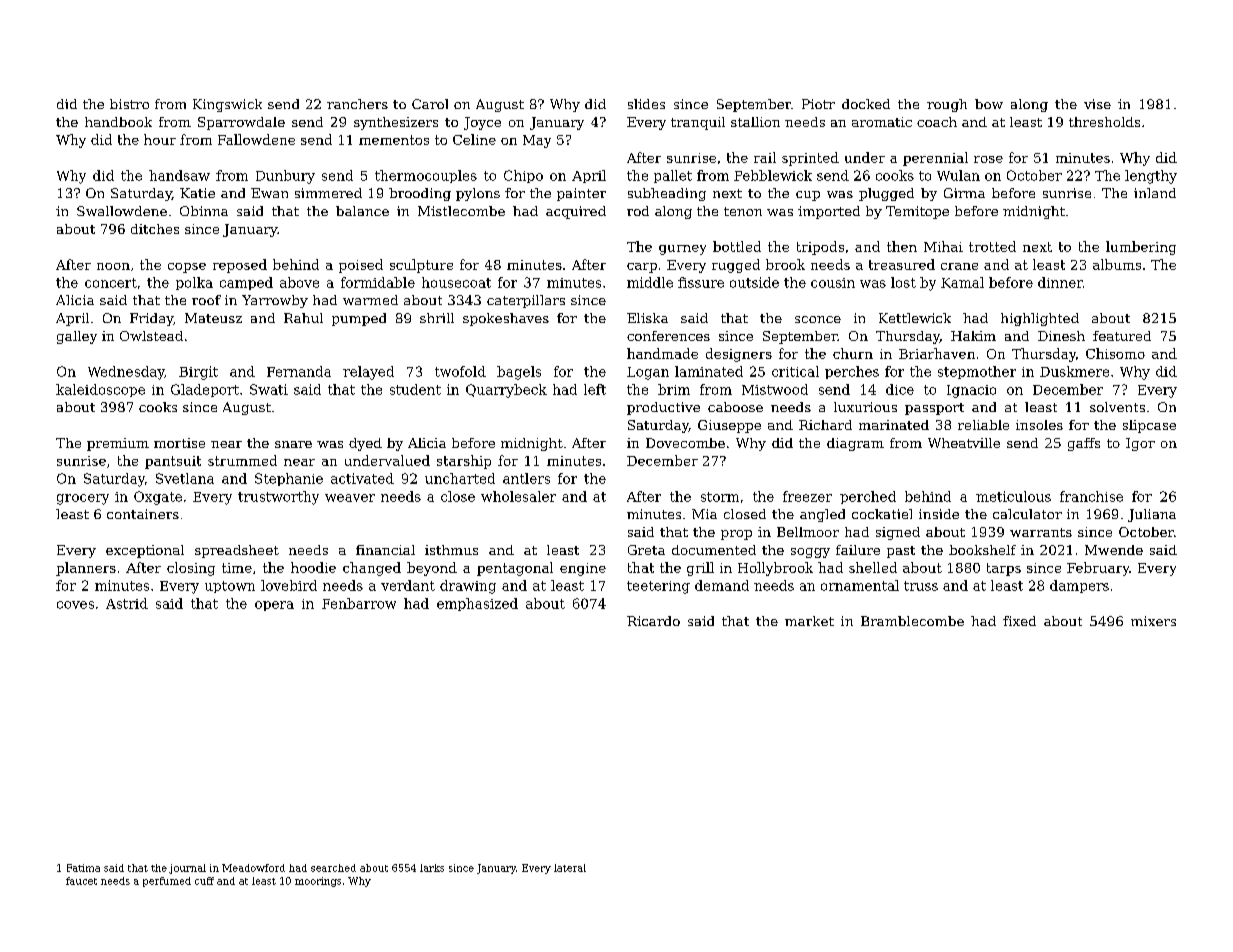 This screenshot has height=952, width=1233. I want to click on bistro, so click(129, 104).
